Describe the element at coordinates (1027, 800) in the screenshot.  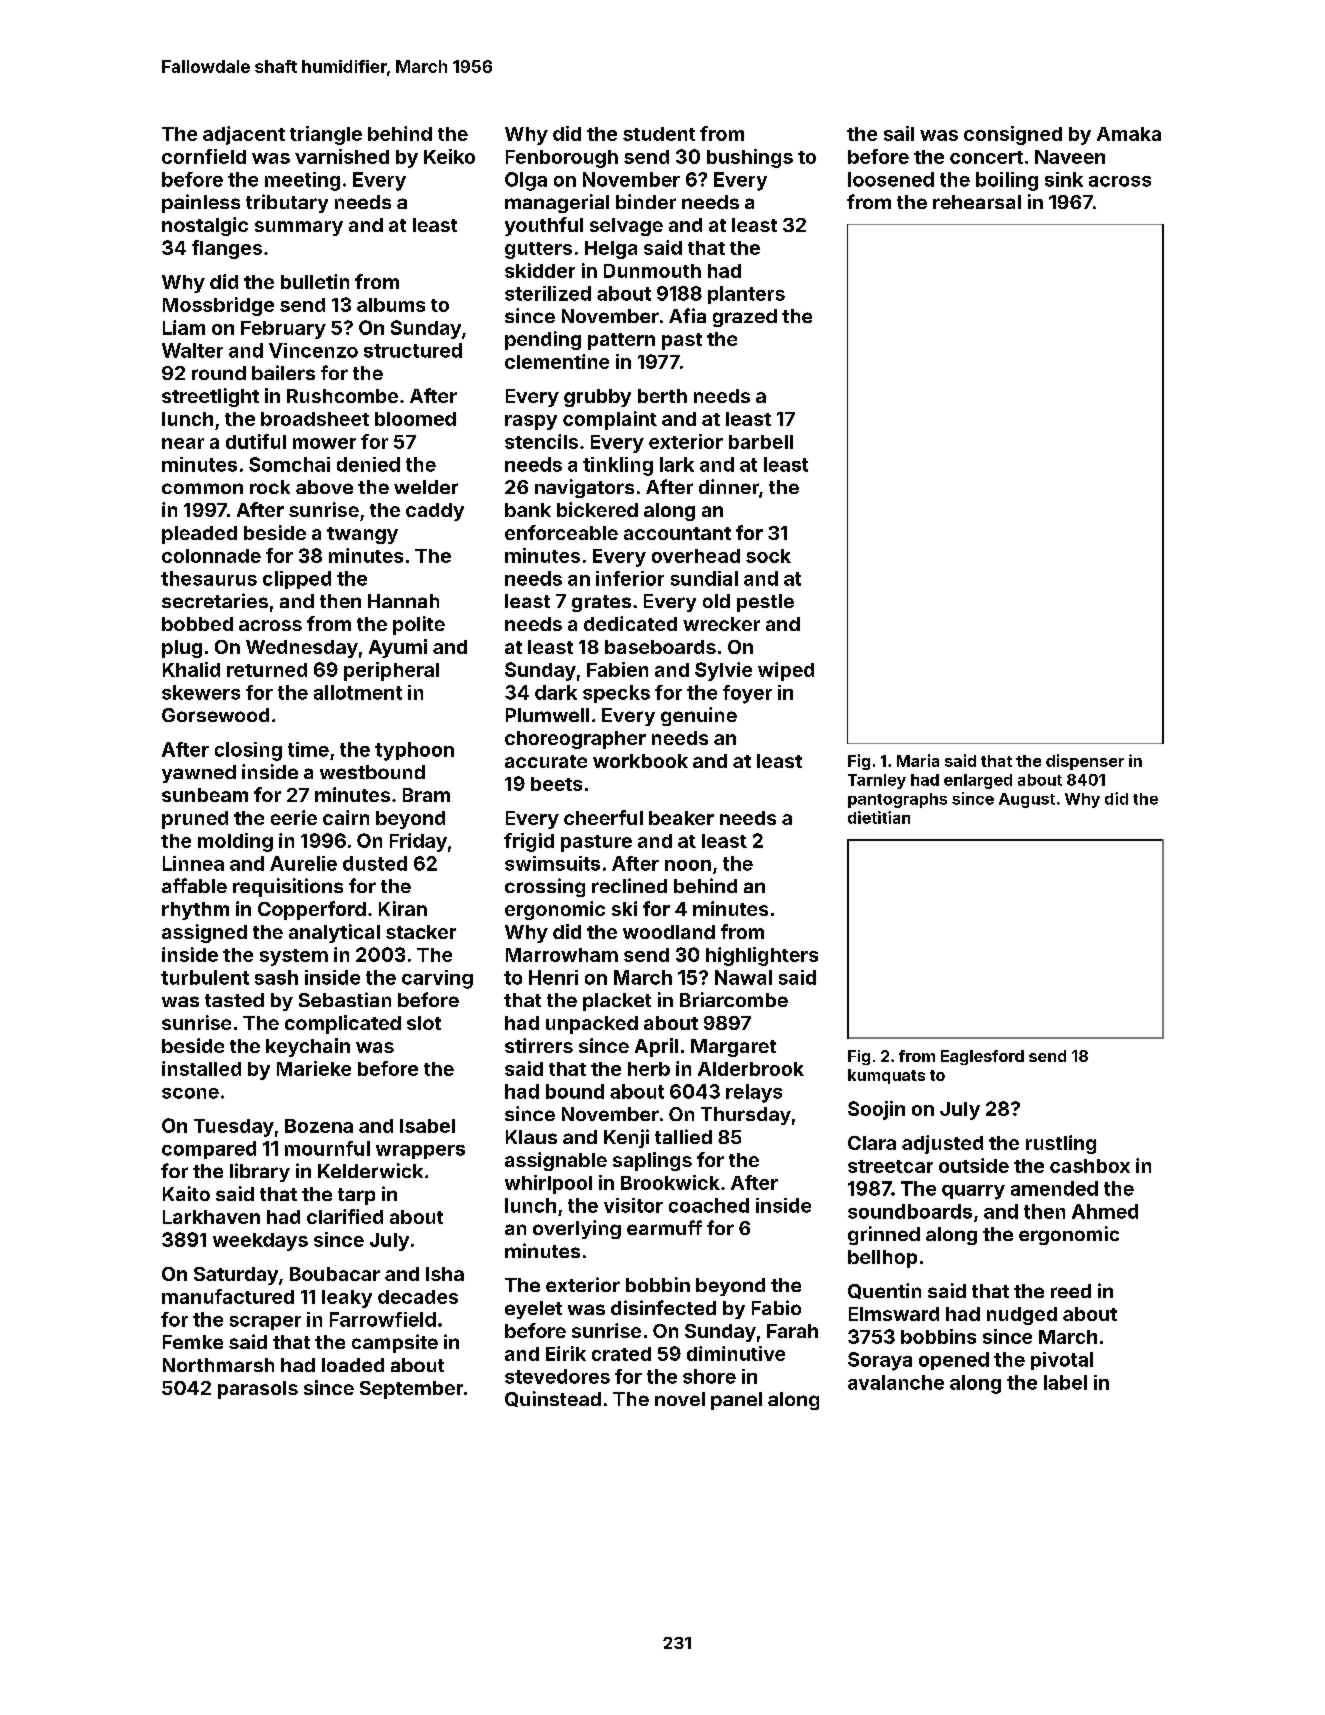
I see `August` at that location.
